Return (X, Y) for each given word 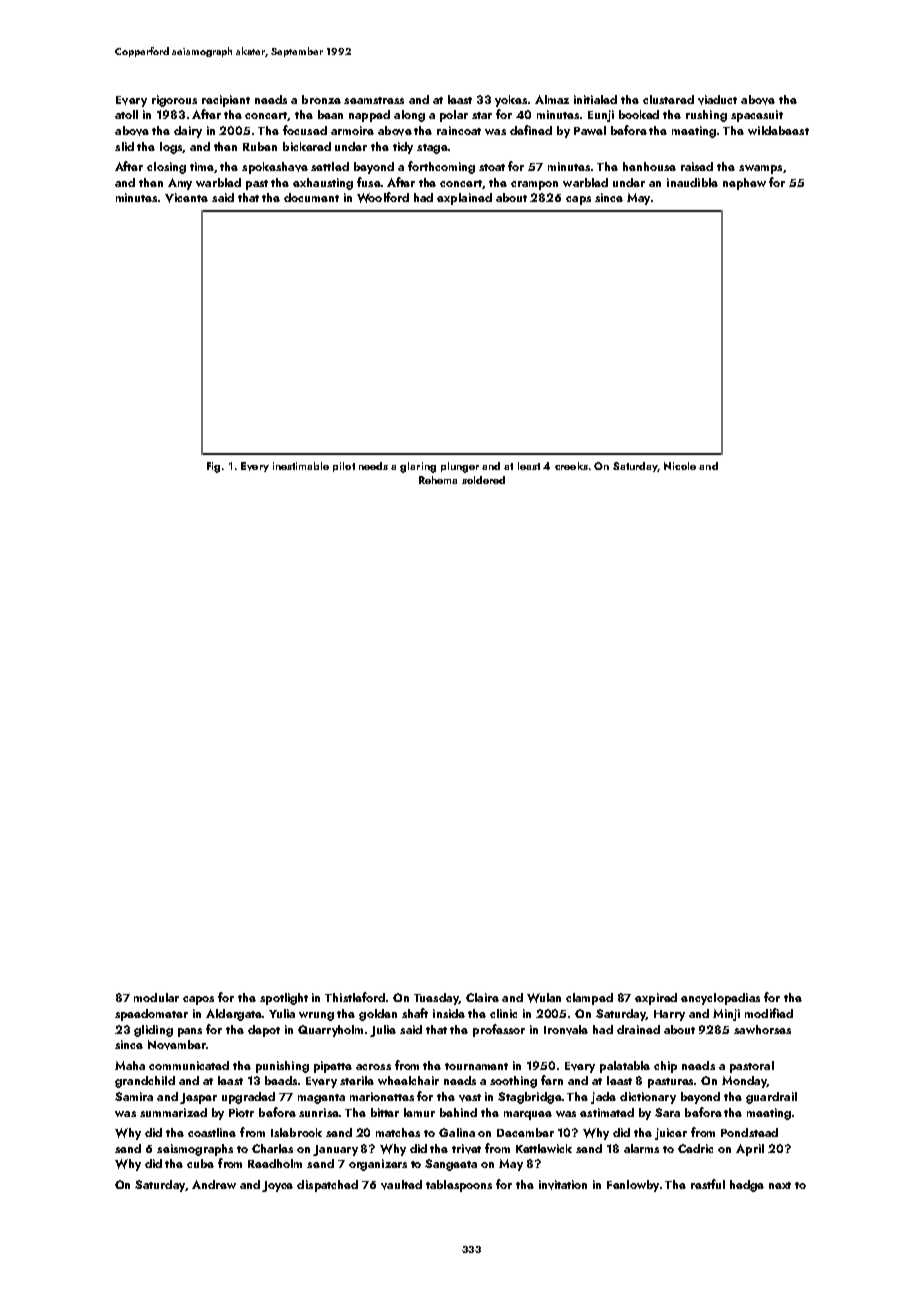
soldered (483, 480)
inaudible (692, 182)
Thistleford (355, 997)
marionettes (382, 1096)
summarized (173, 1112)
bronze (321, 99)
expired (656, 999)
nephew (744, 184)
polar (454, 116)
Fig (213, 467)
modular (156, 997)
